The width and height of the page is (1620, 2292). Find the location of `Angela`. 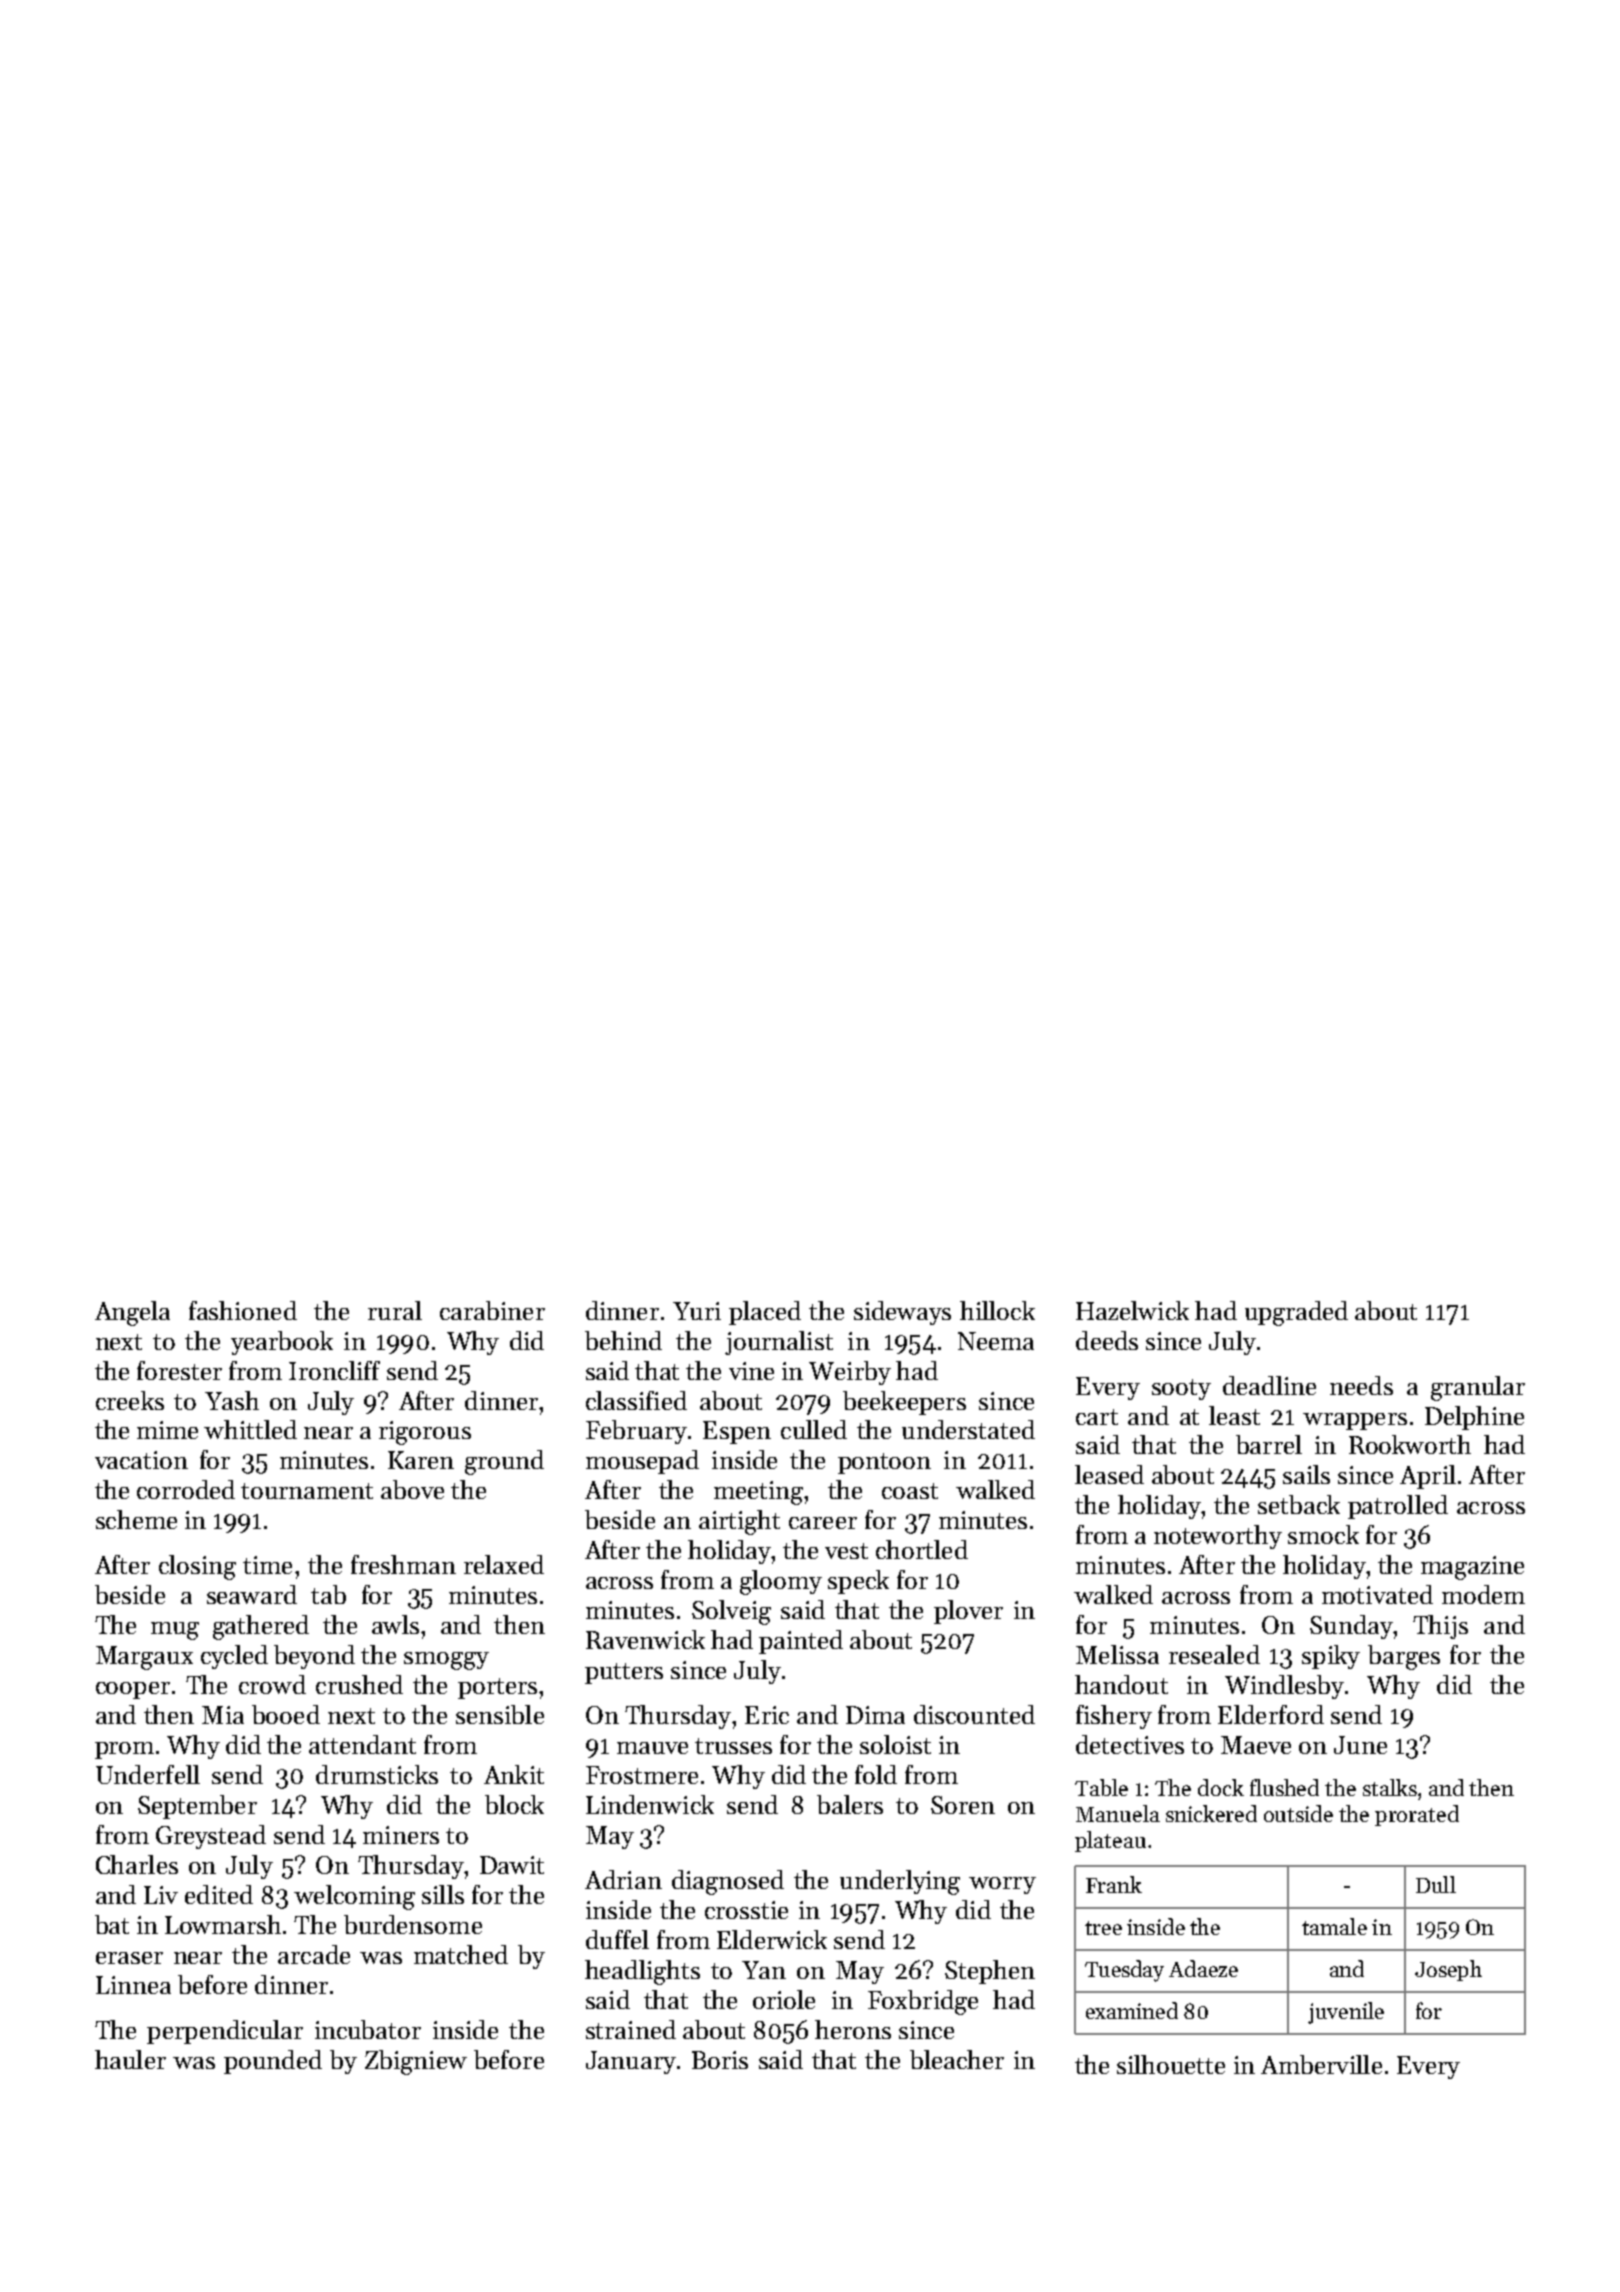

Angela is located at coordinates (132, 1313).
